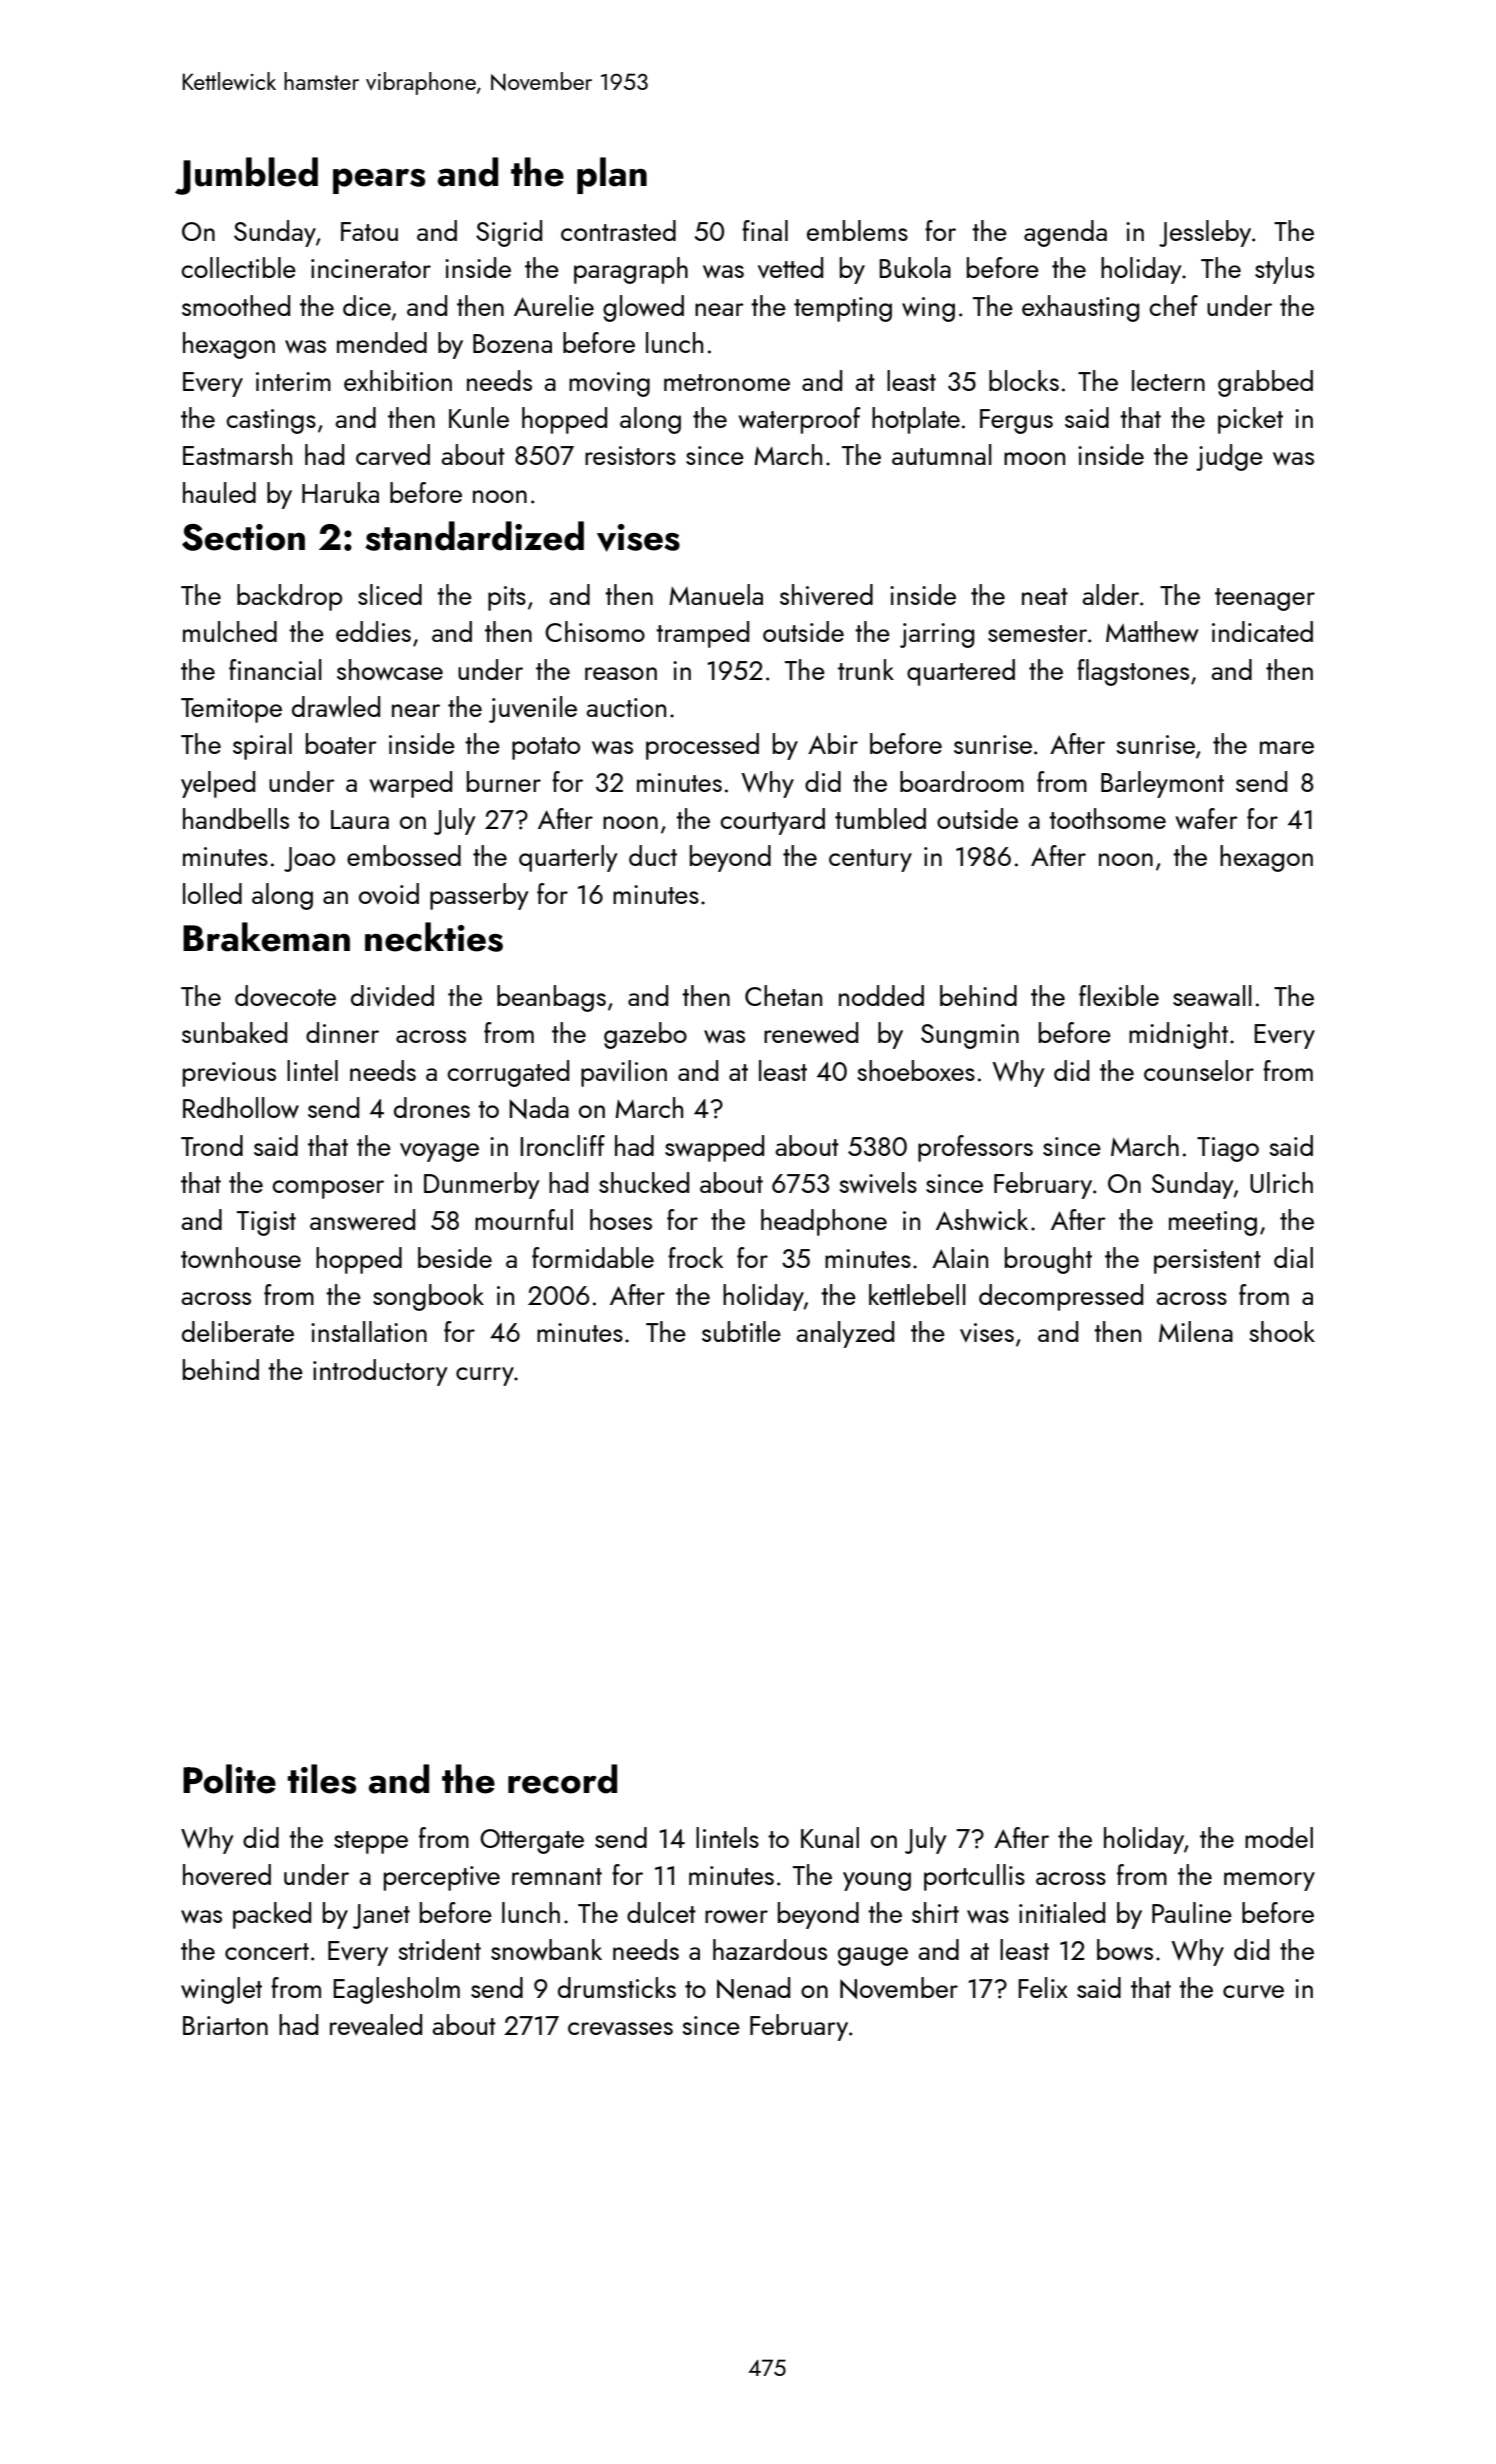 The width and height of the page is (1496, 2464). What do you see at coordinates (267, 1951) in the page?
I see `concert` at bounding box center [267, 1951].
